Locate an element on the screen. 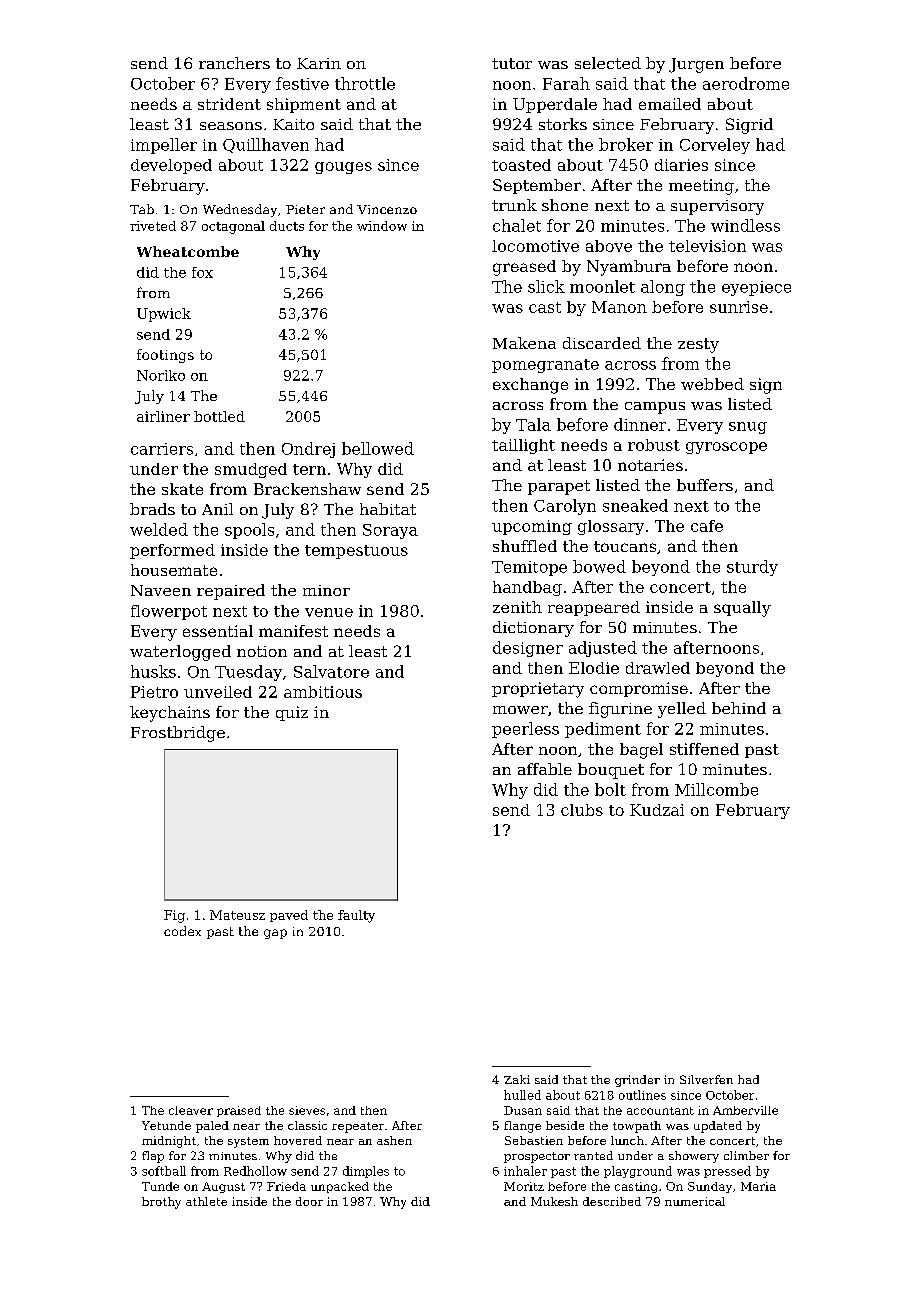 This screenshot has height=1311, width=924. throttle is located at coordinates (365, 83).
